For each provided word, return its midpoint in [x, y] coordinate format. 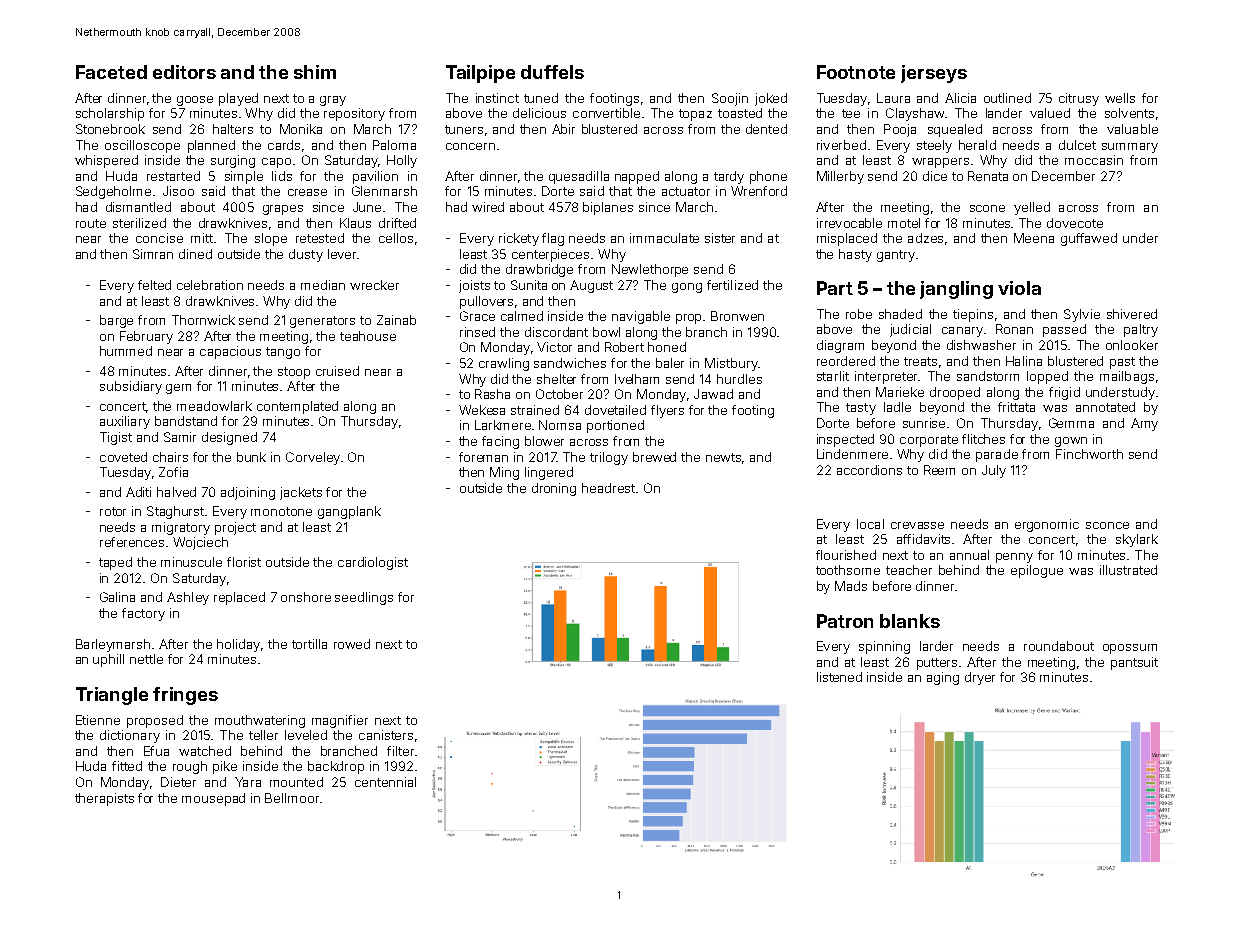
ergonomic [1047, 525]
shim [315, 72]
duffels [552, 72]
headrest [608, 488]
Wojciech [200, 543]
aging [943, 678]
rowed [352, 644]
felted [154, 285]
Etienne [98, 720]
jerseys [934, 74]
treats [920, 361]
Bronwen [737, 316]
